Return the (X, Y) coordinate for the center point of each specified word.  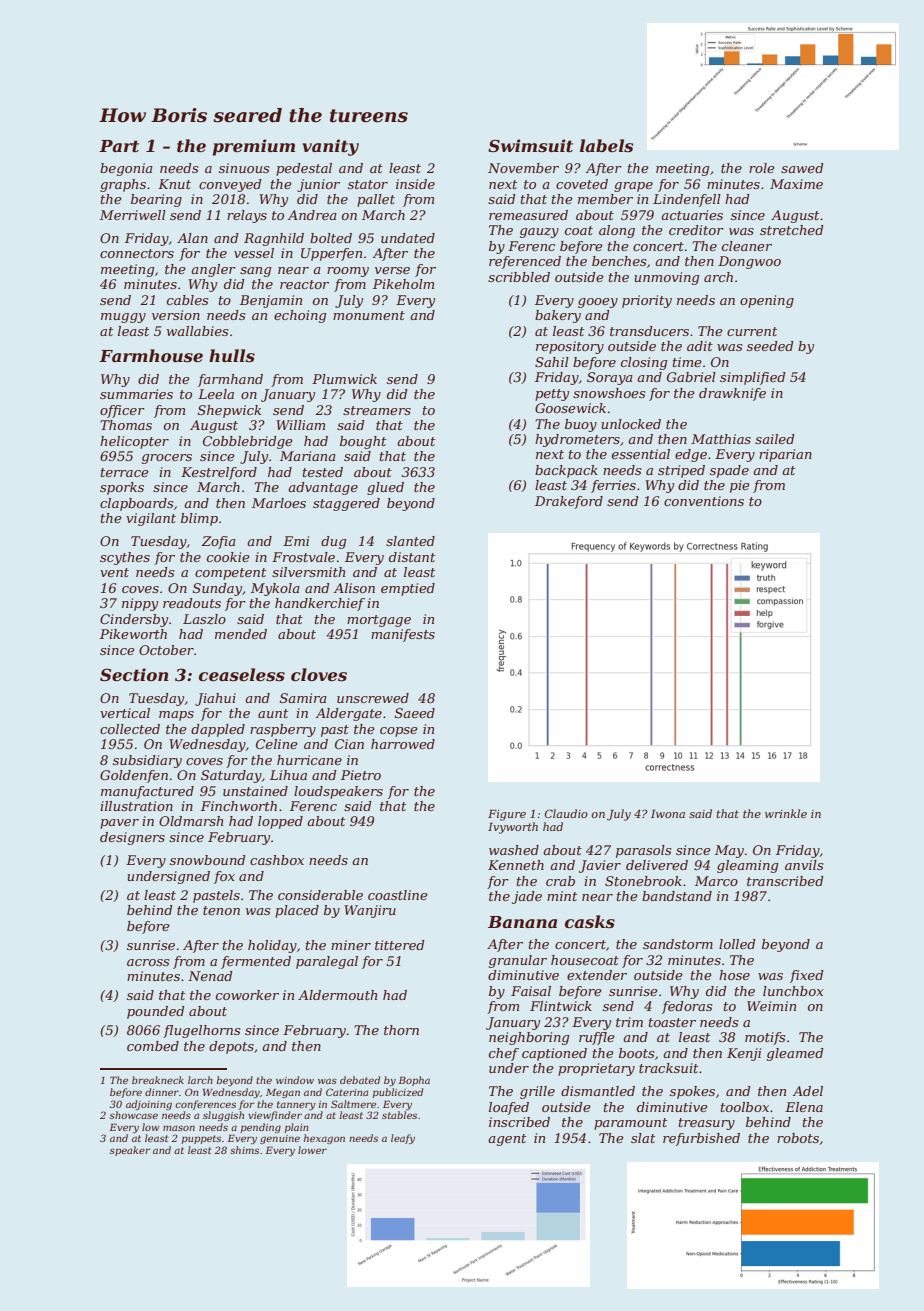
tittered (400, 945)
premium (254, 147)
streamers (377, 410)
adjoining (149, 1105)
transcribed (785, 881)
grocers (167, 459)
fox (224, 877)
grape (633, 187)
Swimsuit (530, 145)
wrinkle (786, 813)
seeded (770, 346)
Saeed (415, 713)
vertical (125, 713)
